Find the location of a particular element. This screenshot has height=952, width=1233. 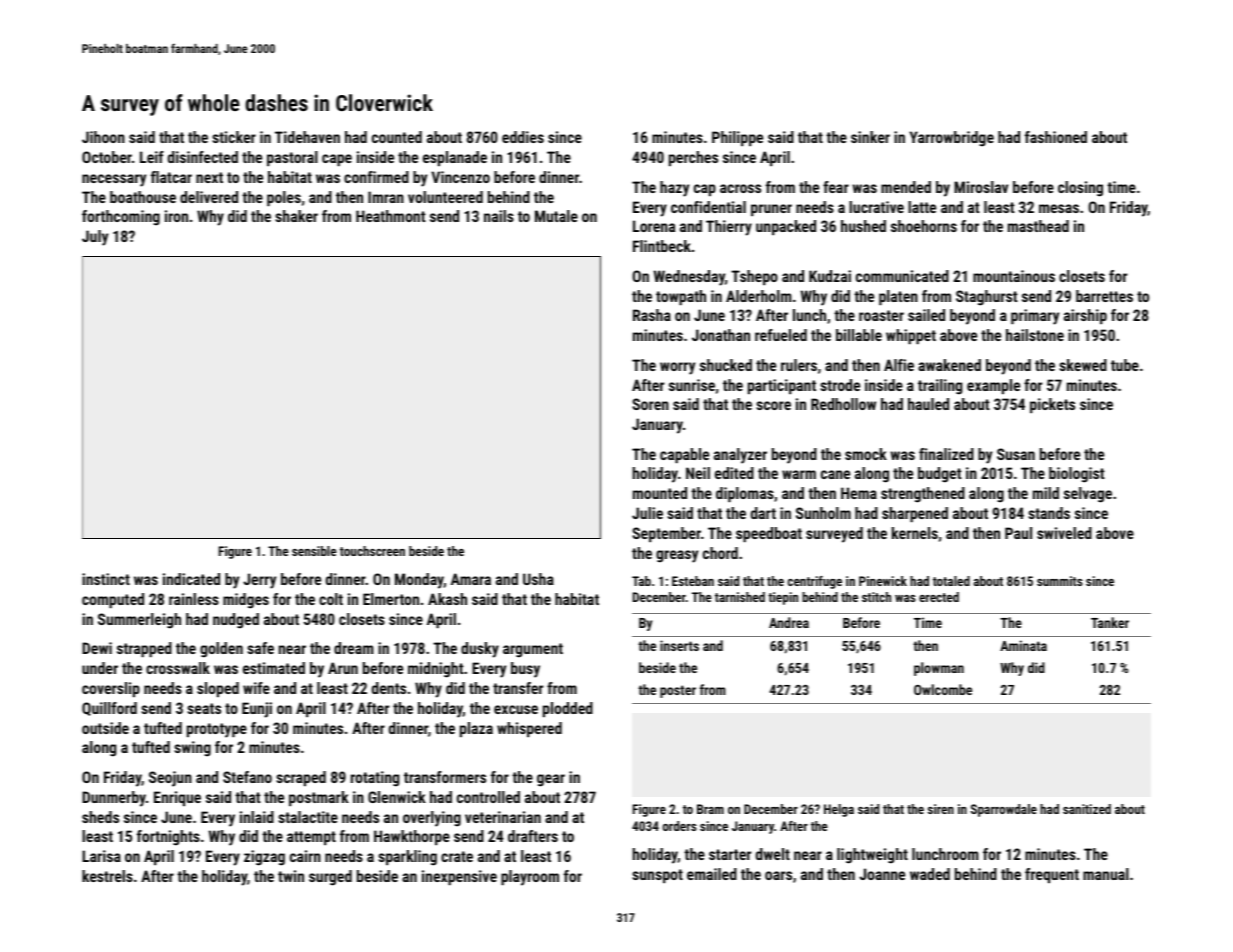

poster is located at coordinates (678, 691).
